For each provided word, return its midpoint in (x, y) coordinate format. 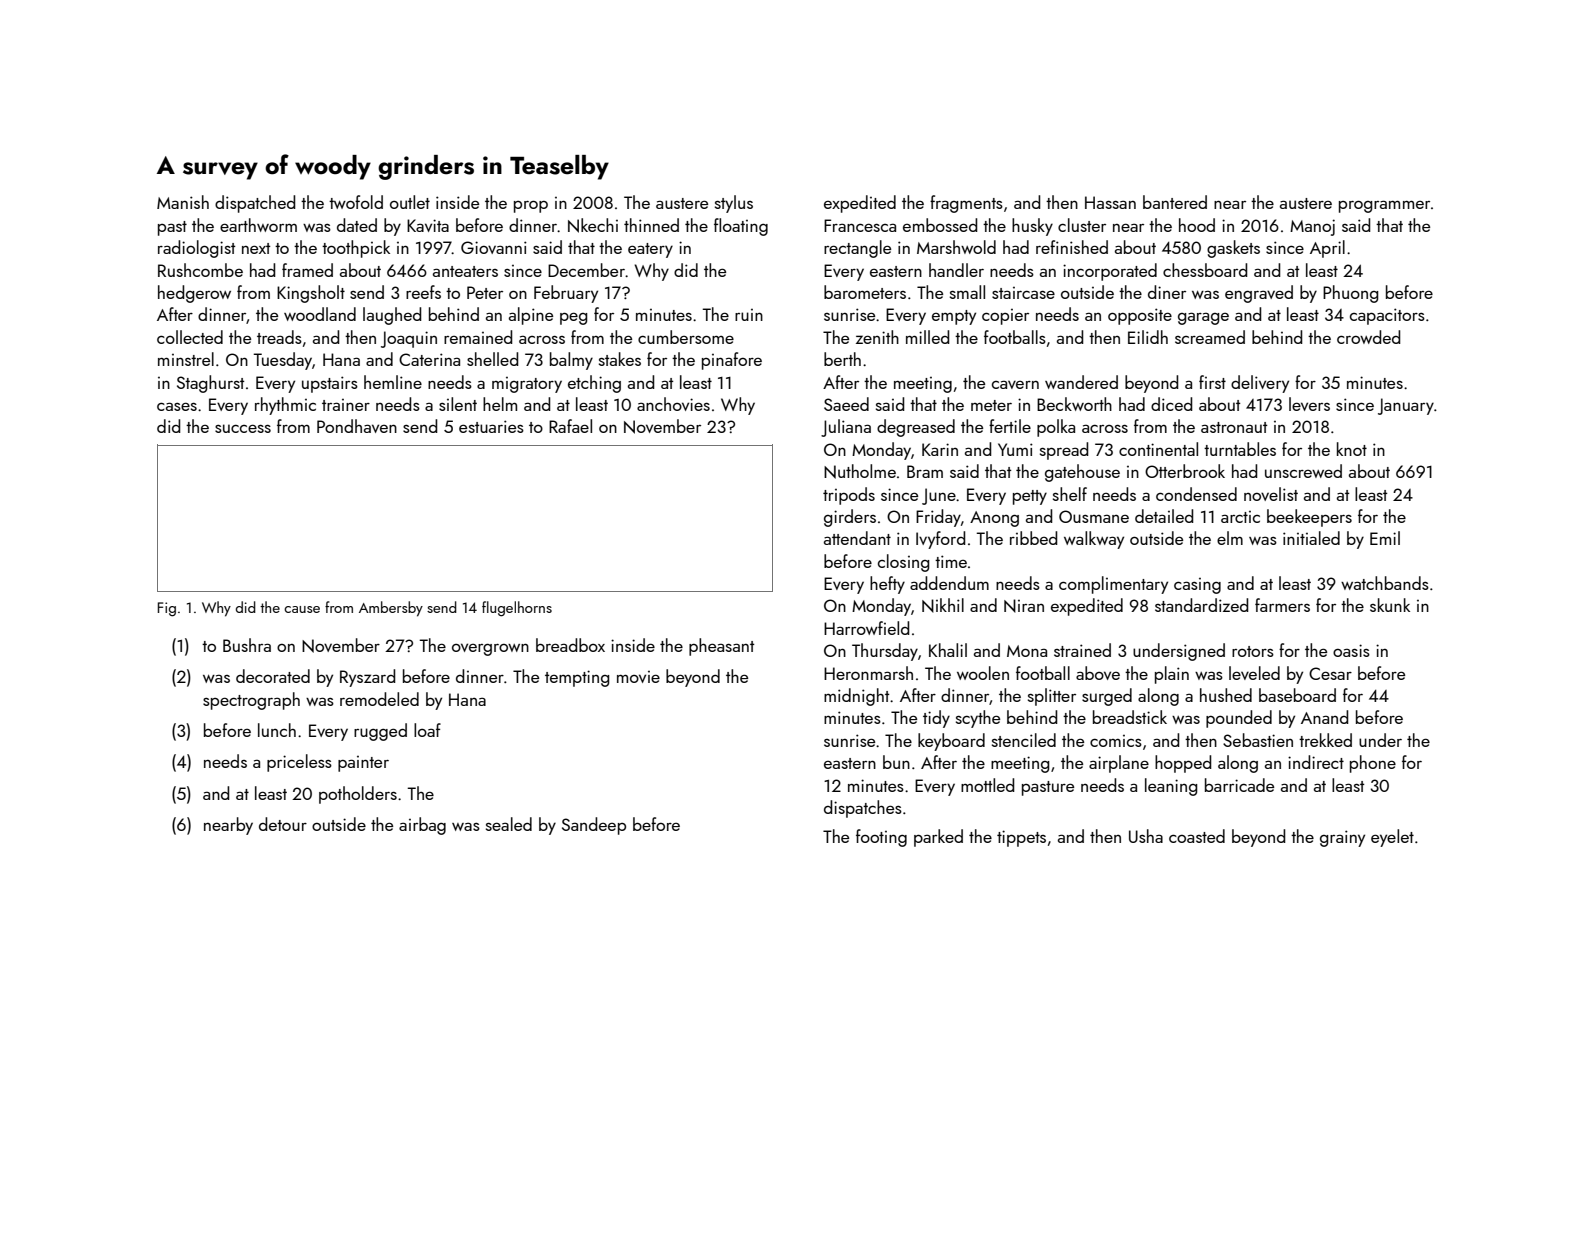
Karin (940, 449)
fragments (966, 204)
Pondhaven (357, 426)
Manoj (1312, 227)
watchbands (1385, 583)
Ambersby (391, 609)
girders (850, 518)
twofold (356, 202)
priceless (299, 763)
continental (1158, 449)
